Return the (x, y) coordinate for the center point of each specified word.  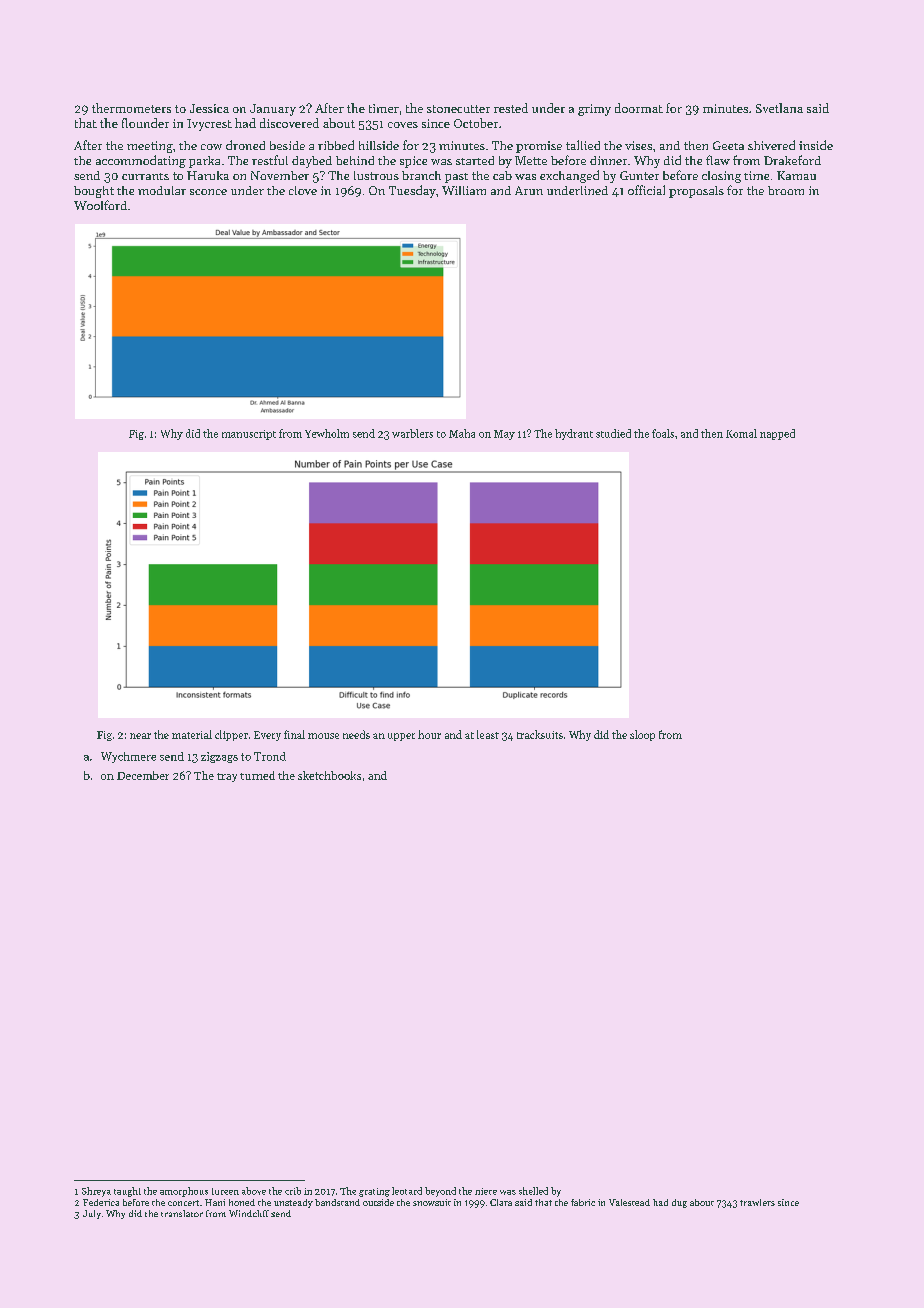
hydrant (574, 434)
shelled (533, 1191)
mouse (323, 736)
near (140, 736)
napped (777, 434)
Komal (741, 433)
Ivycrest (209, 125)
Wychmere (128, 757)
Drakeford (792, 160)
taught (127, 1192)
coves (403, 125)
